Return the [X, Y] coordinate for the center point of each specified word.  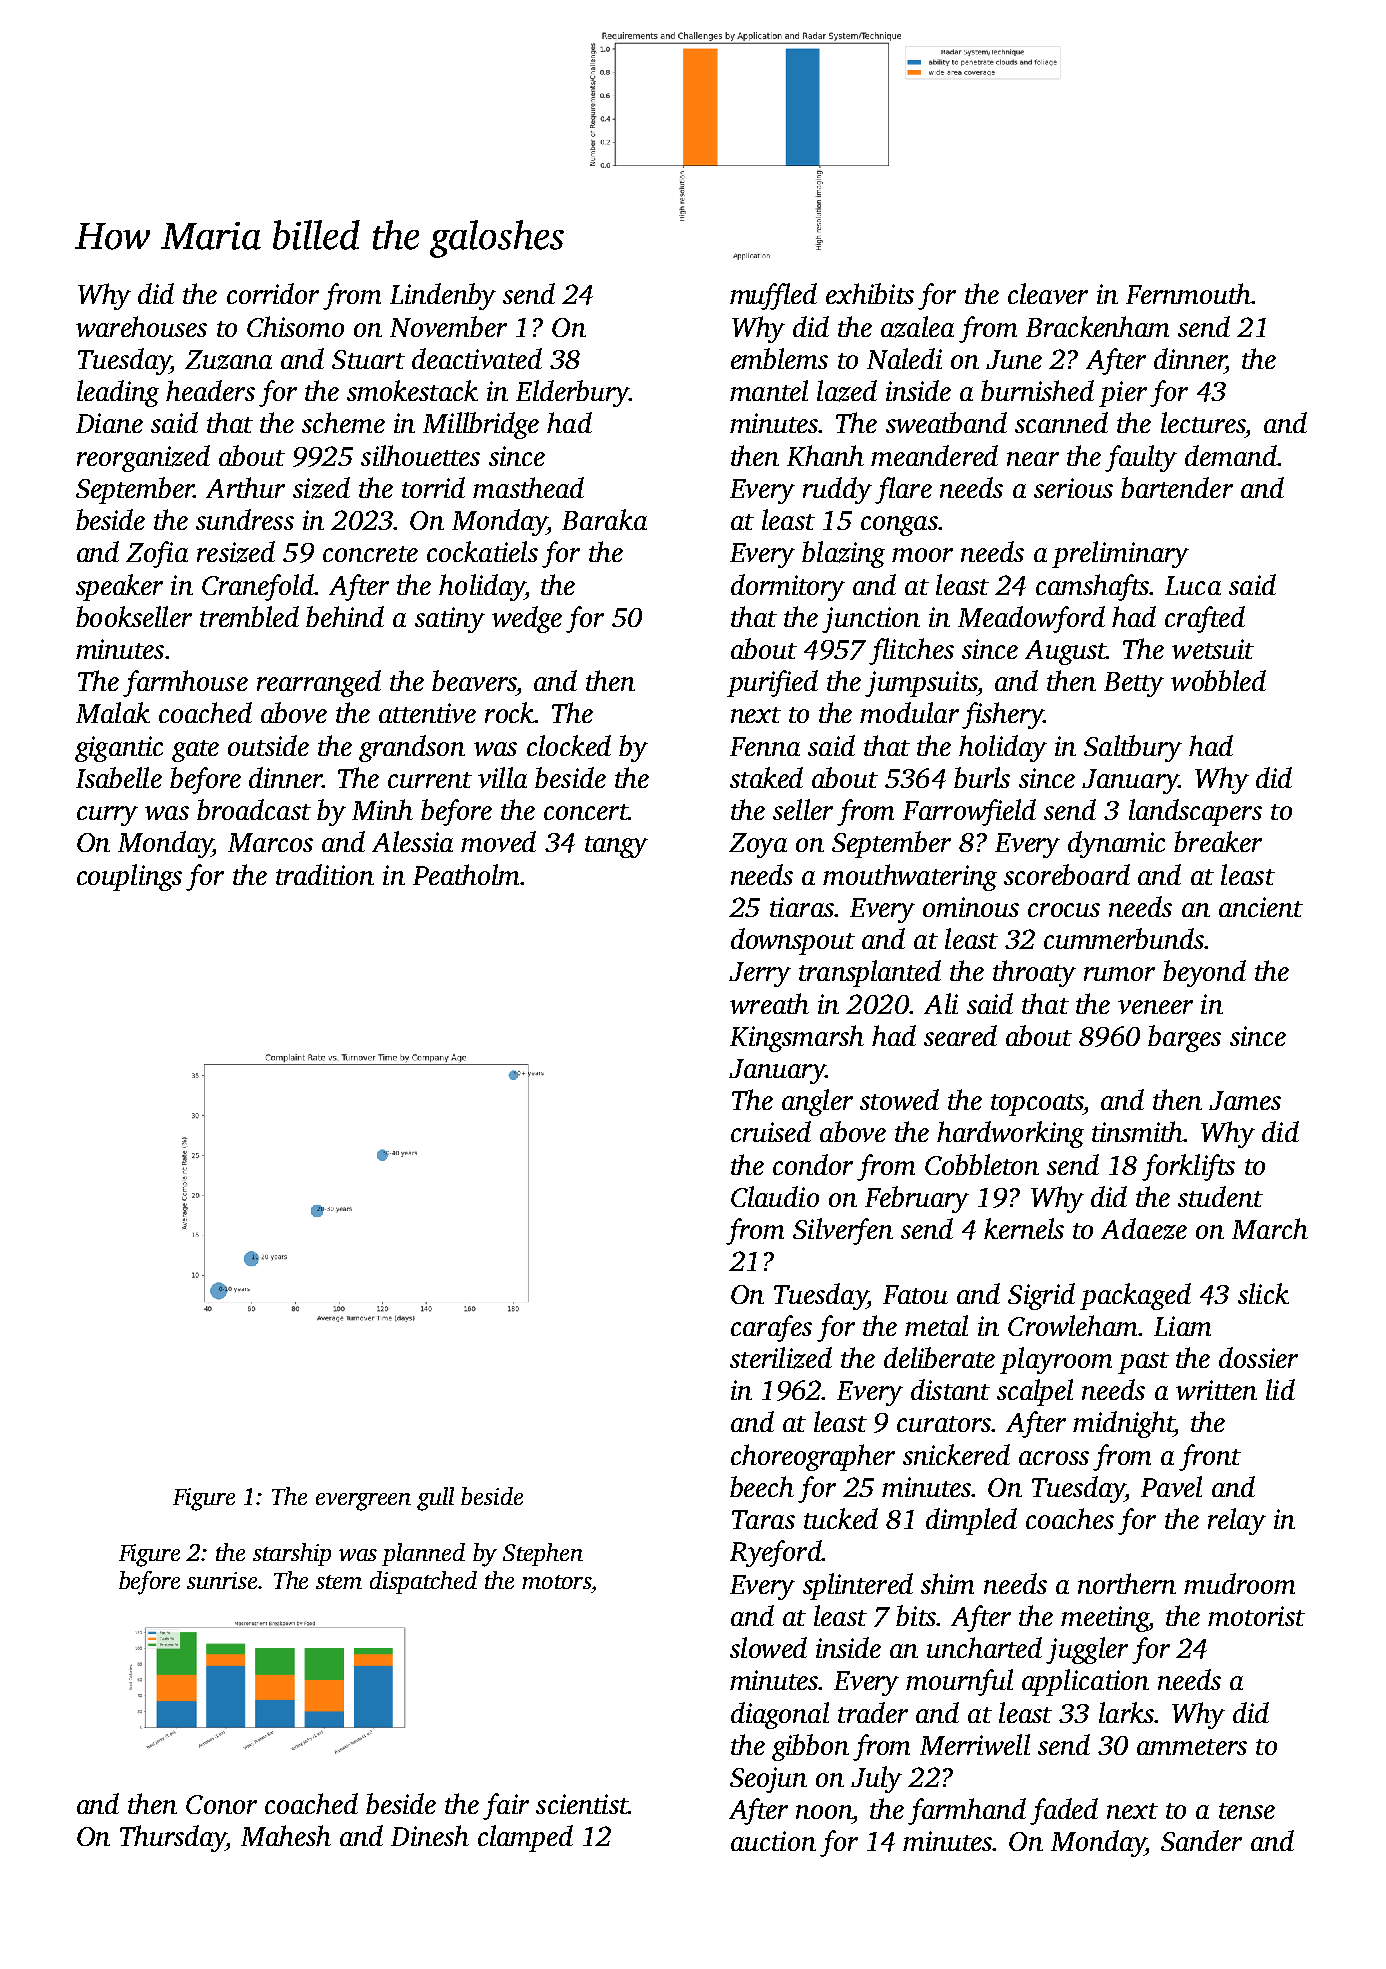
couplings [129, 877]
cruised [771, 1131]
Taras [763, 1519]
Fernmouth [1188, 293]
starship [292, 1554]
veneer [1155, 1007]
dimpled [971, 1521]
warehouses [141, 326]
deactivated [477, 358]
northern [1127, 1583]
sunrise [222, 1580]
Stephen [543, 1554]
